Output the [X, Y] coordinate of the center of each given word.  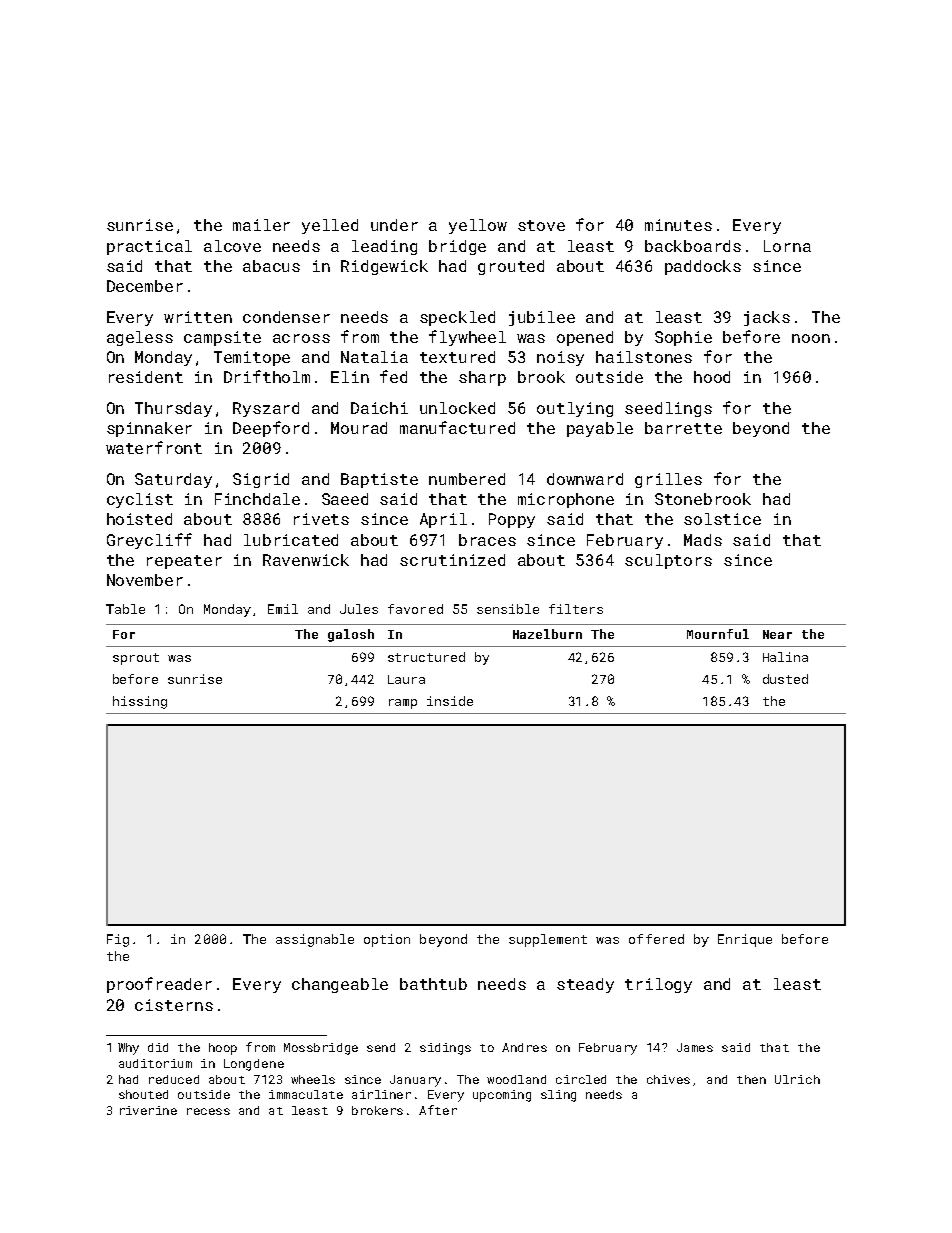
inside [450, 701]
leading [384, 247]
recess [208, 1111]
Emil [283, 609]
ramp [403, 704]
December [145, 286]
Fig [118, 940]
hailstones [644, 357]
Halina [785, 657]
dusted [785, 679]
